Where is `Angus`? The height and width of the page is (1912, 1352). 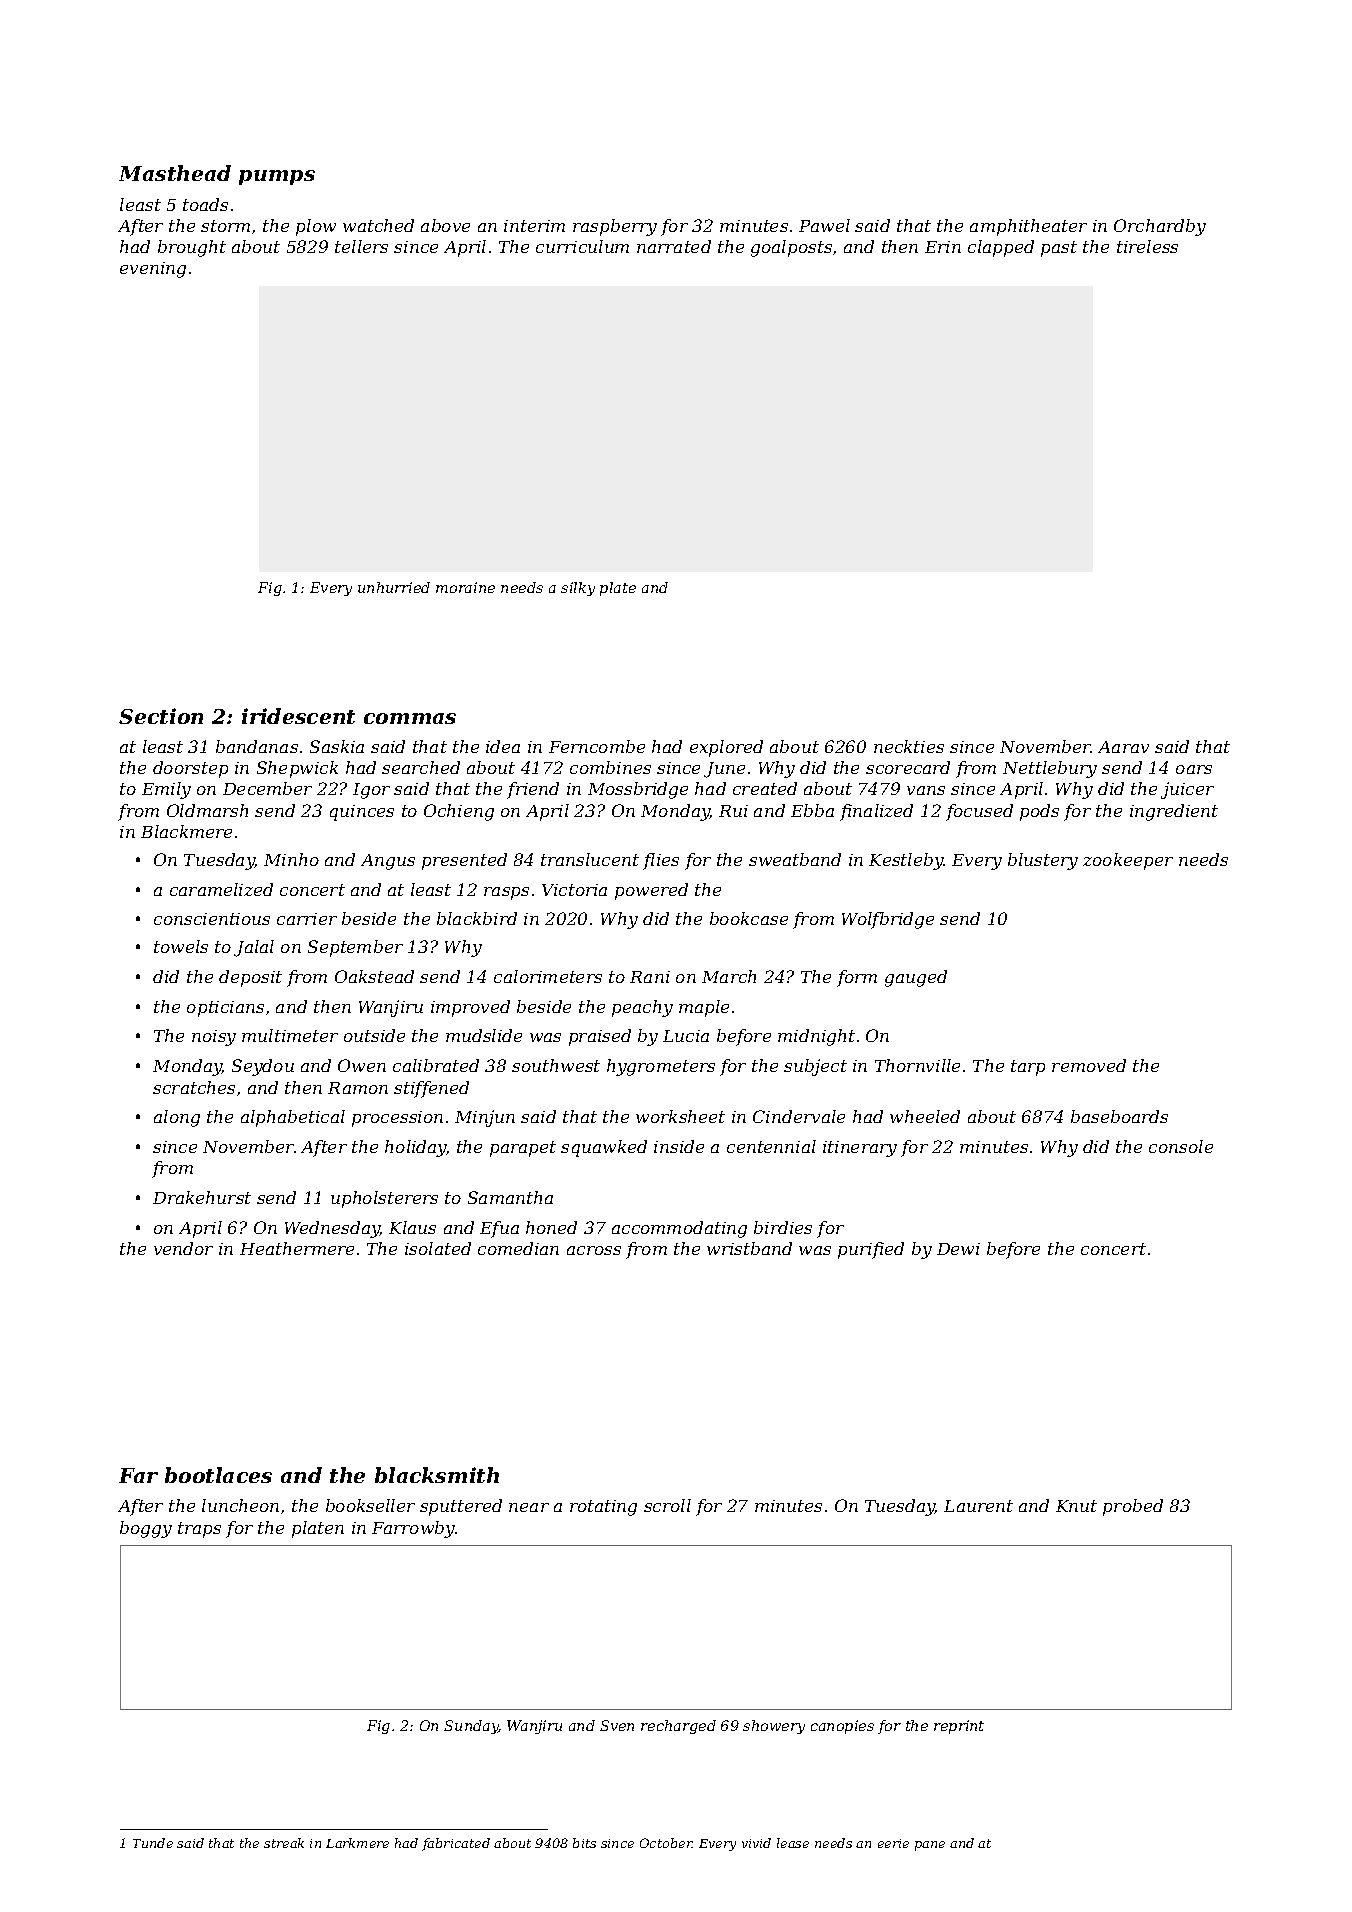 Angus is located at coordinates (388, 862).
